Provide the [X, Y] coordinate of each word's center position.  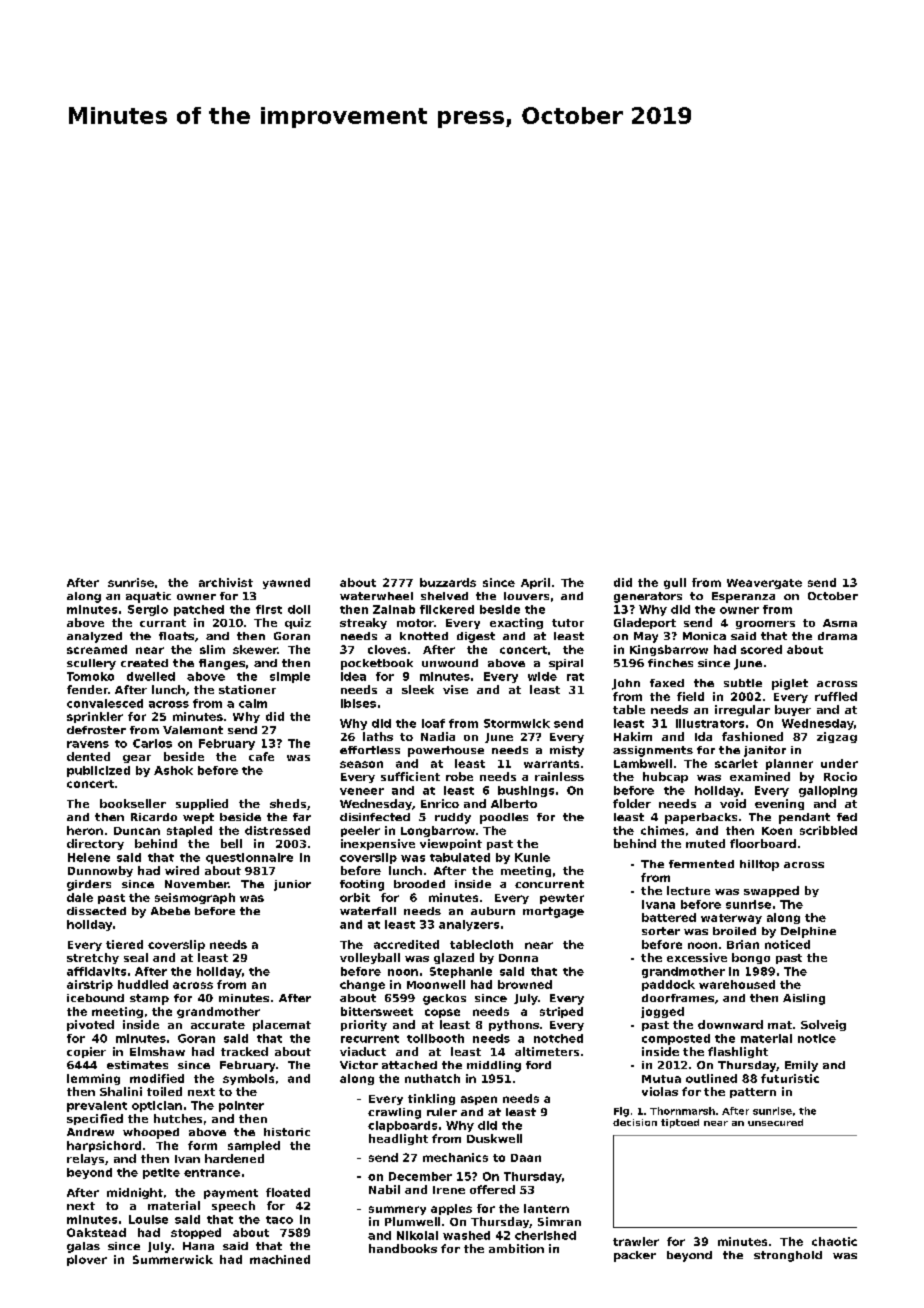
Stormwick [517, 723]
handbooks [403, 1248]
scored [761, 649]
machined [280, 1259]
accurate [218, 1025]
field [690, 696]
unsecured [775, 1122]
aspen [479, 1100]
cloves [387, 649]
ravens [88, 744]
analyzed [94, 637]
